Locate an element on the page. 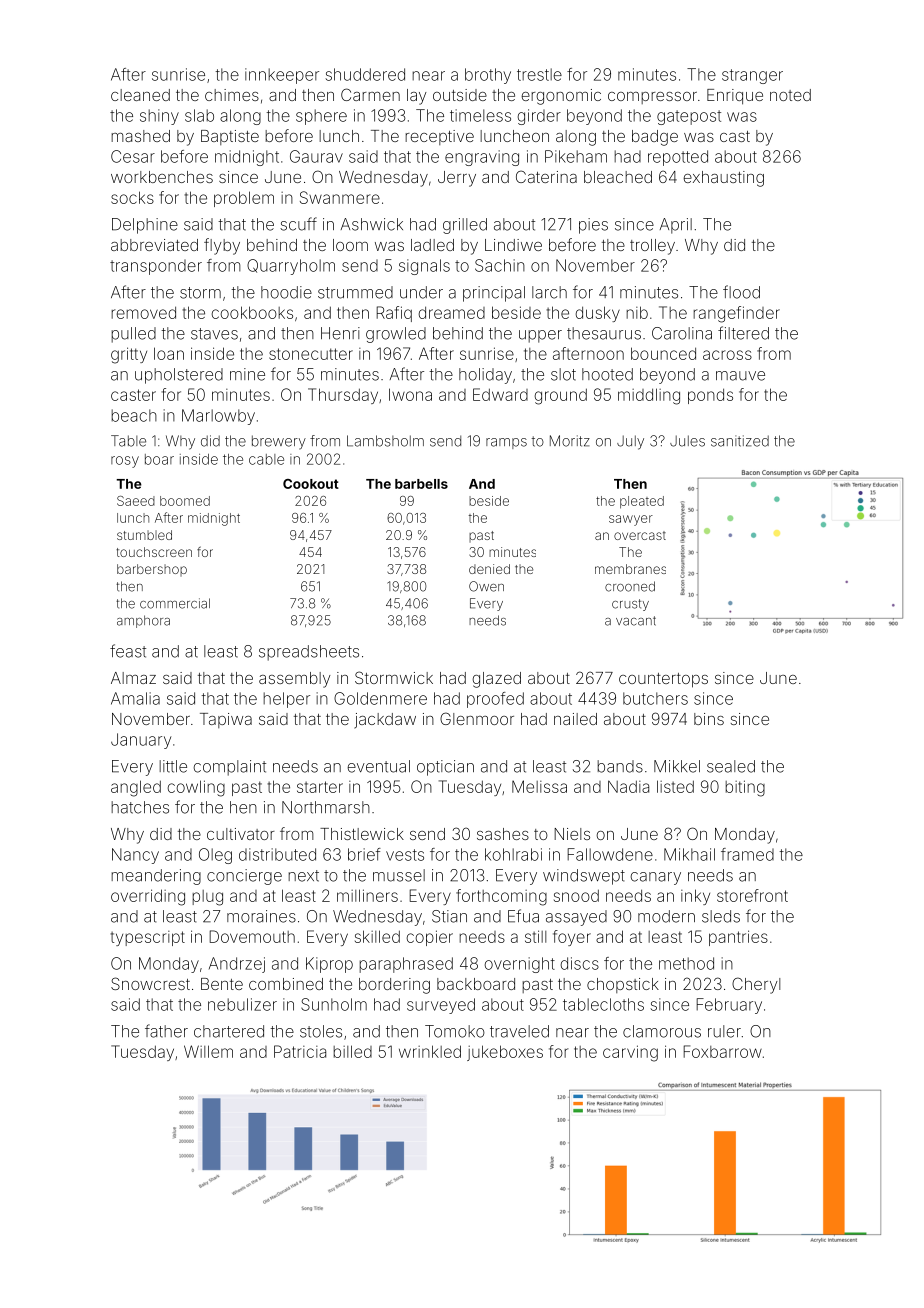  cable is located at coordinates (266, 459).
